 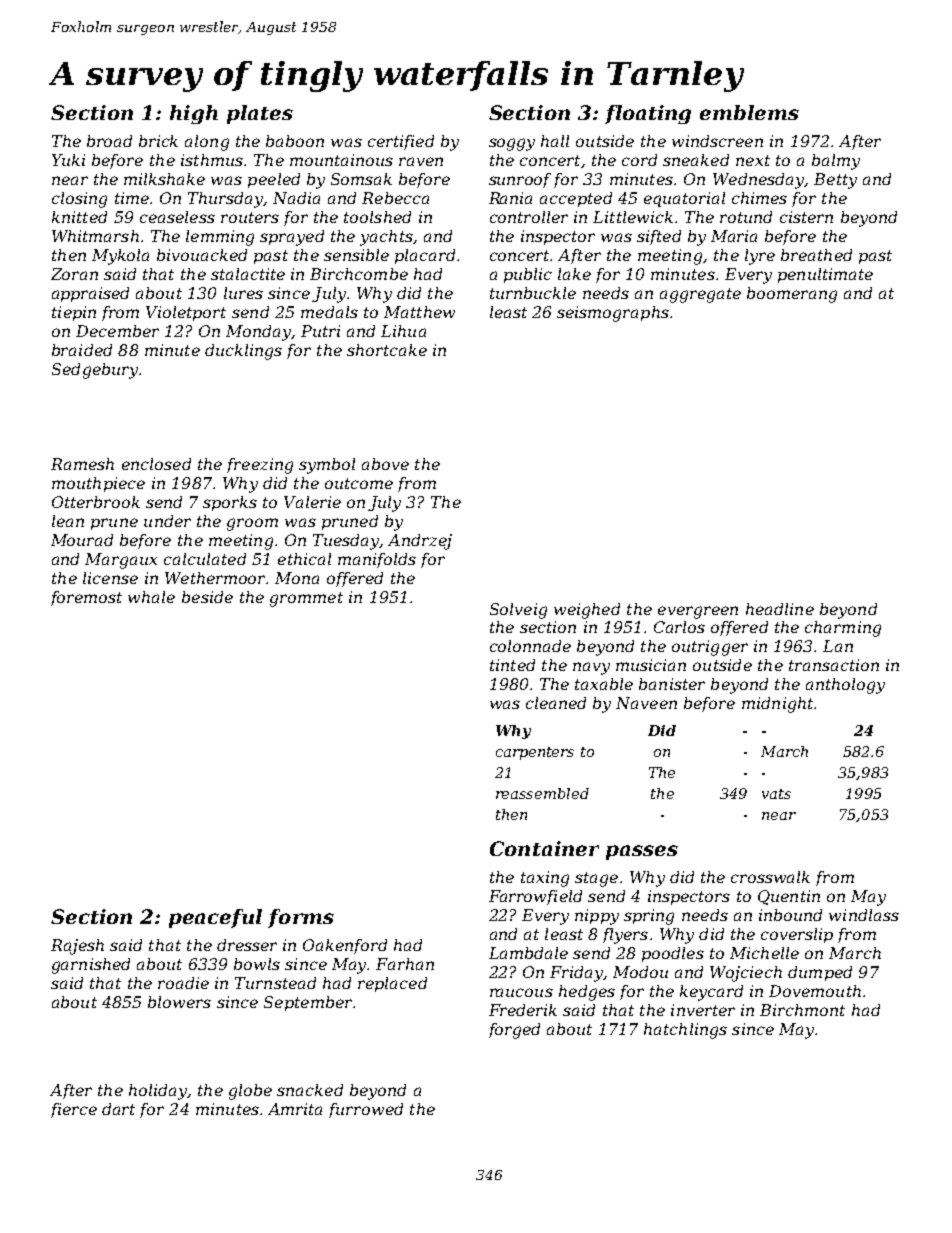 What do you see at coordinates (377, 560) in the document?
I see `manifolds` at bounding box center [377, 560].
